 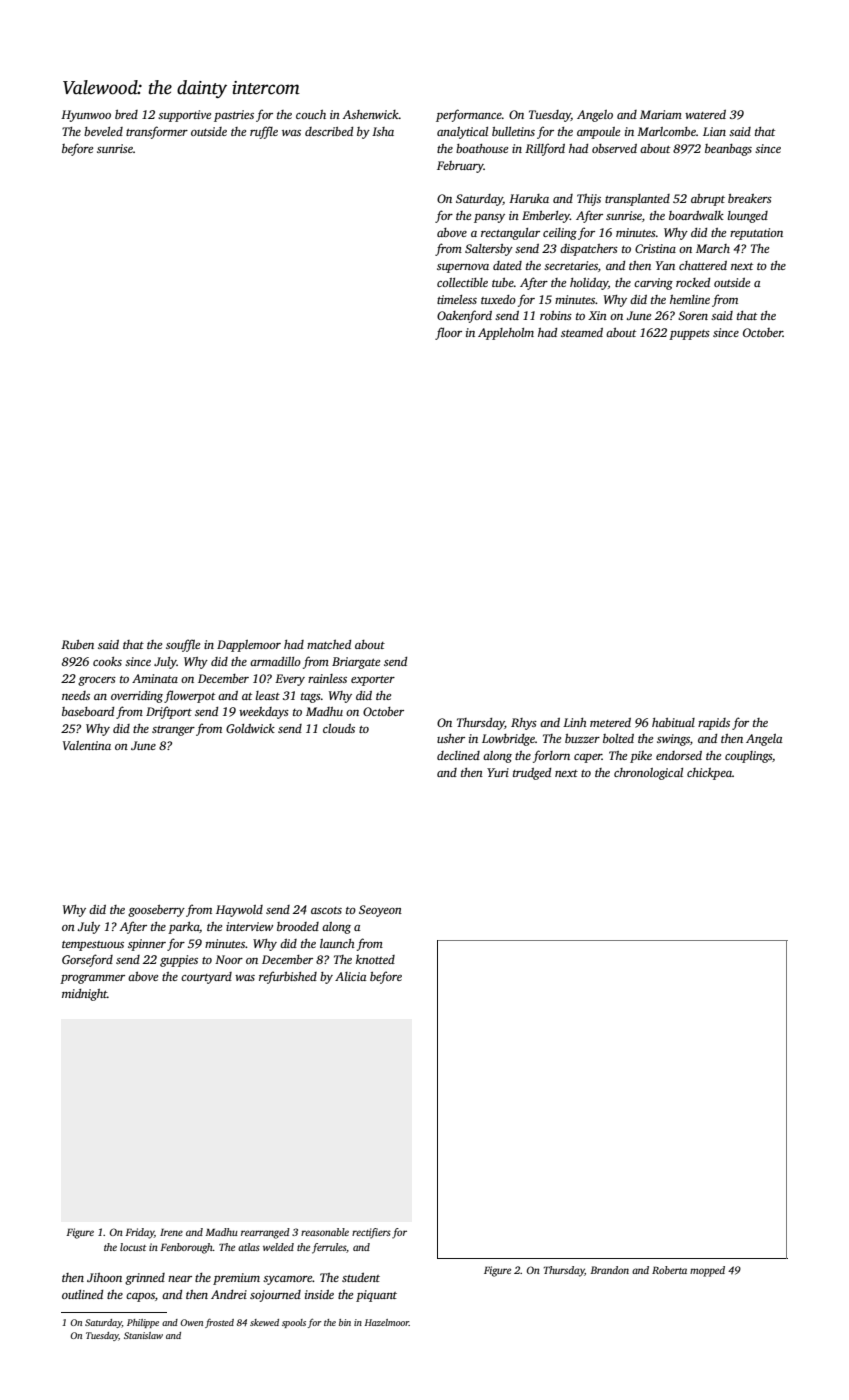 What do you see at coordinates (77, 644) in the document?
I see `Ruben` at bounding box center [77, 644].
